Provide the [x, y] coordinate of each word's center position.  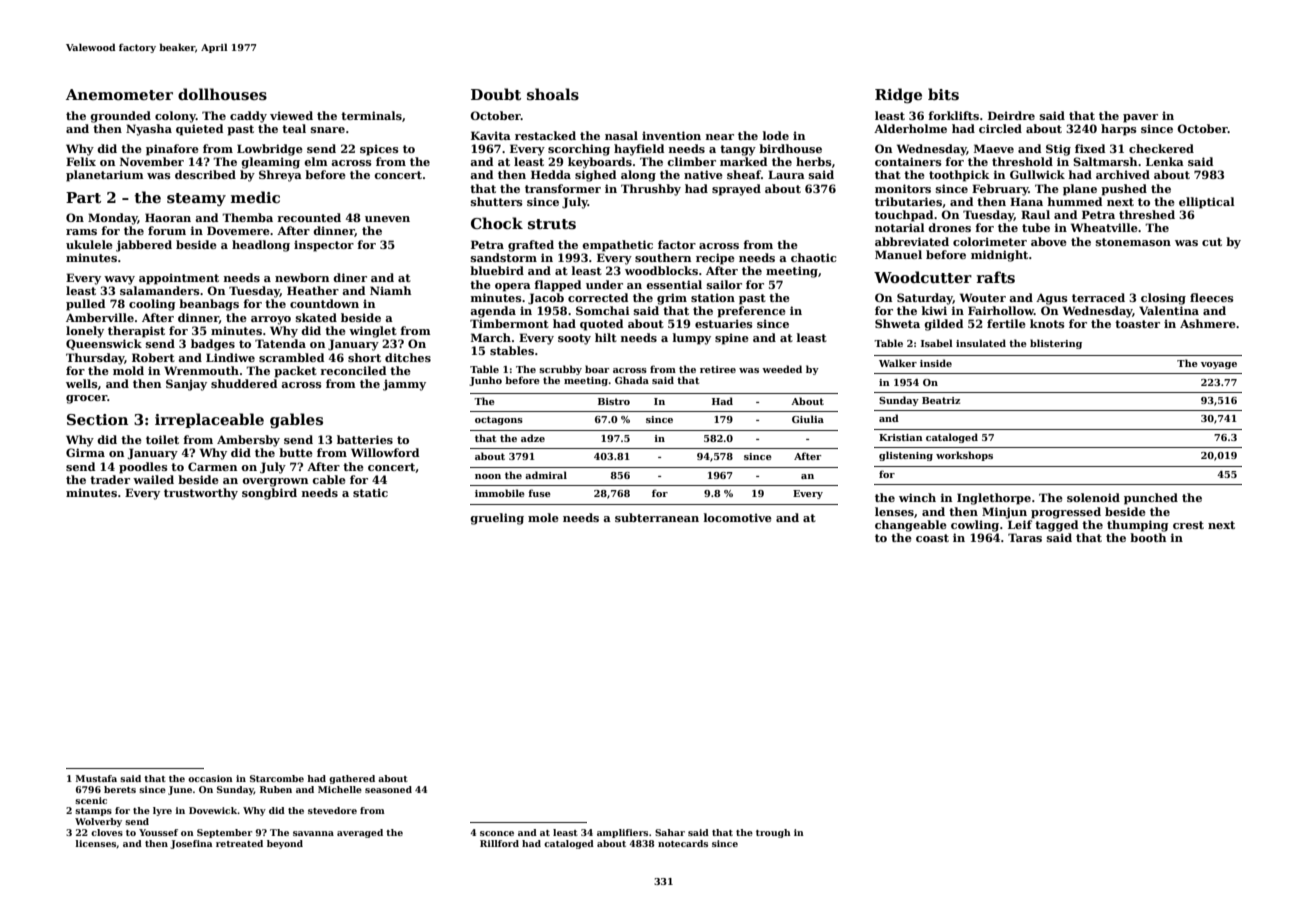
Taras [1025, 537]
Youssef [158, 832]
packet [295, 372]
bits [943, 94]
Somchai [603, 310]
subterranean [657, 517]
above [1049, 241]
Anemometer [119, 94]
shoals [553, 94]
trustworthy [201, 494]
